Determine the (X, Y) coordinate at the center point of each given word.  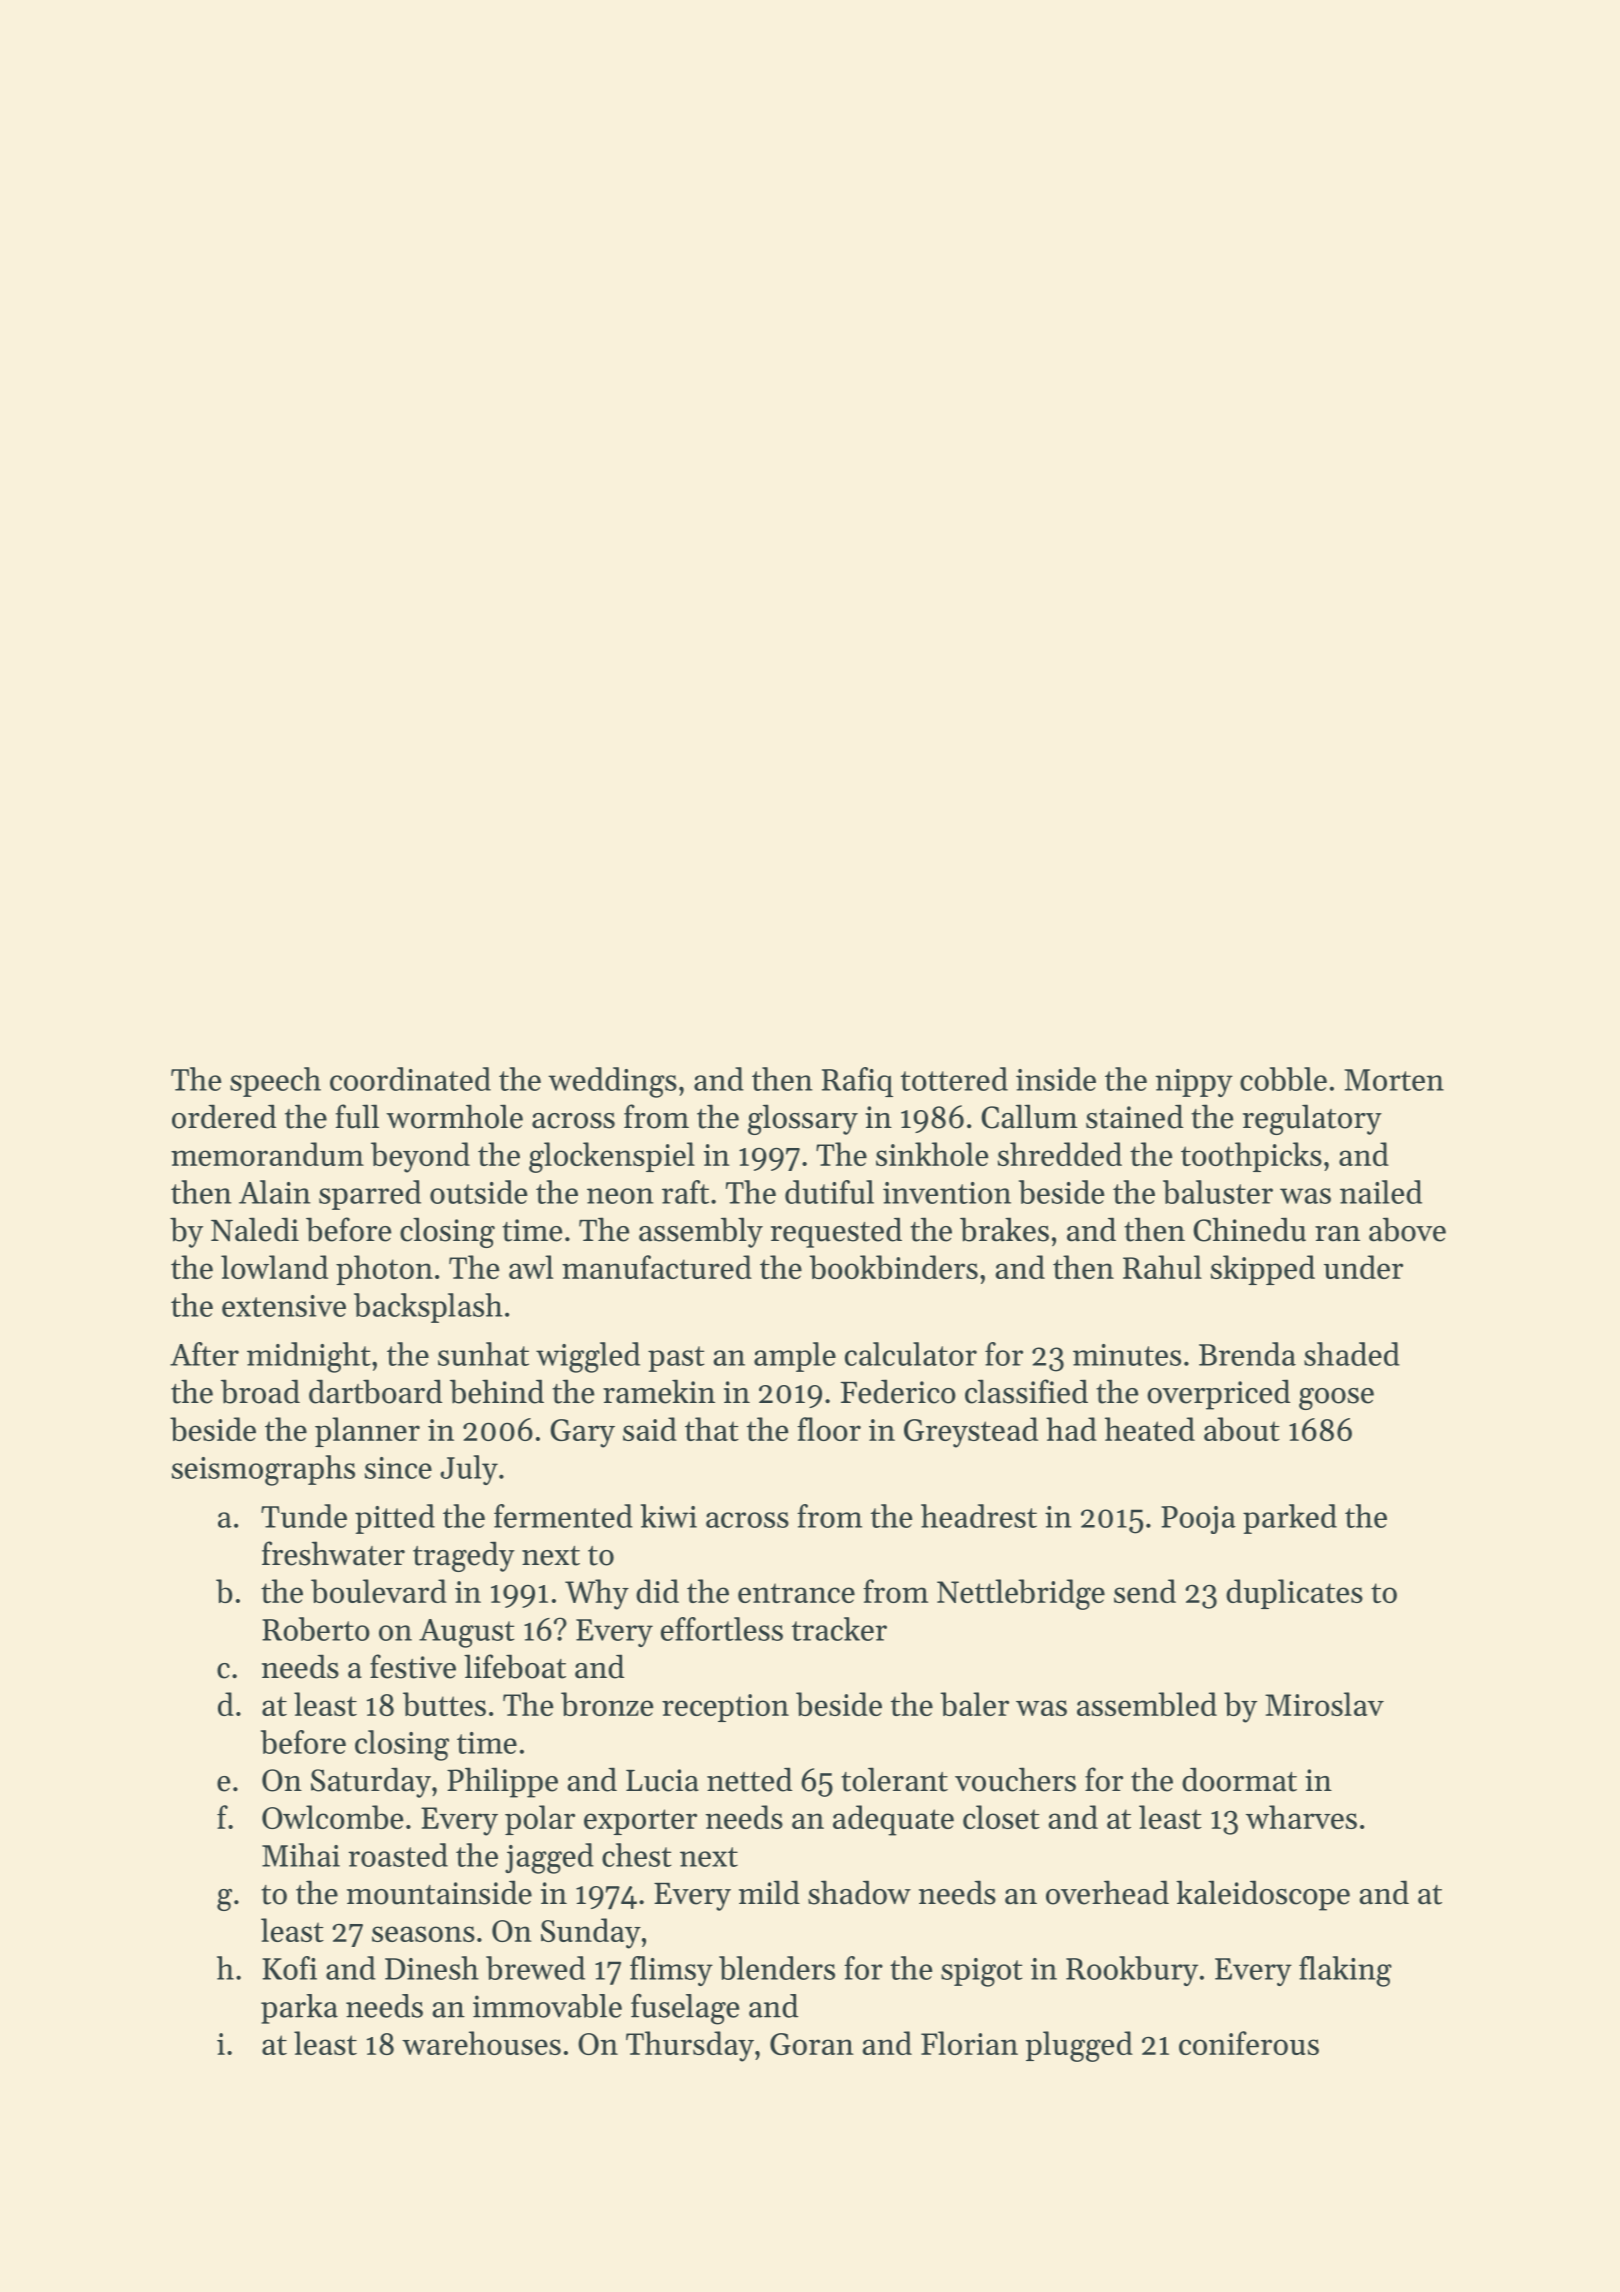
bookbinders (893, 1267)
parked (1290, 1519)
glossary (803, 1119)
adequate (893, 1820)
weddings (612, 1082)
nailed (1381, 1192)
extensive (284, 1306)
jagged (549, 1858)
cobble (1283, 1079)
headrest (979, 1516)
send (1145, 1591)
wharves (1301, 1817)
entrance (796, 1593)
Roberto (316, 1629)
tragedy (464, 1556)
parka (299, 2009)
